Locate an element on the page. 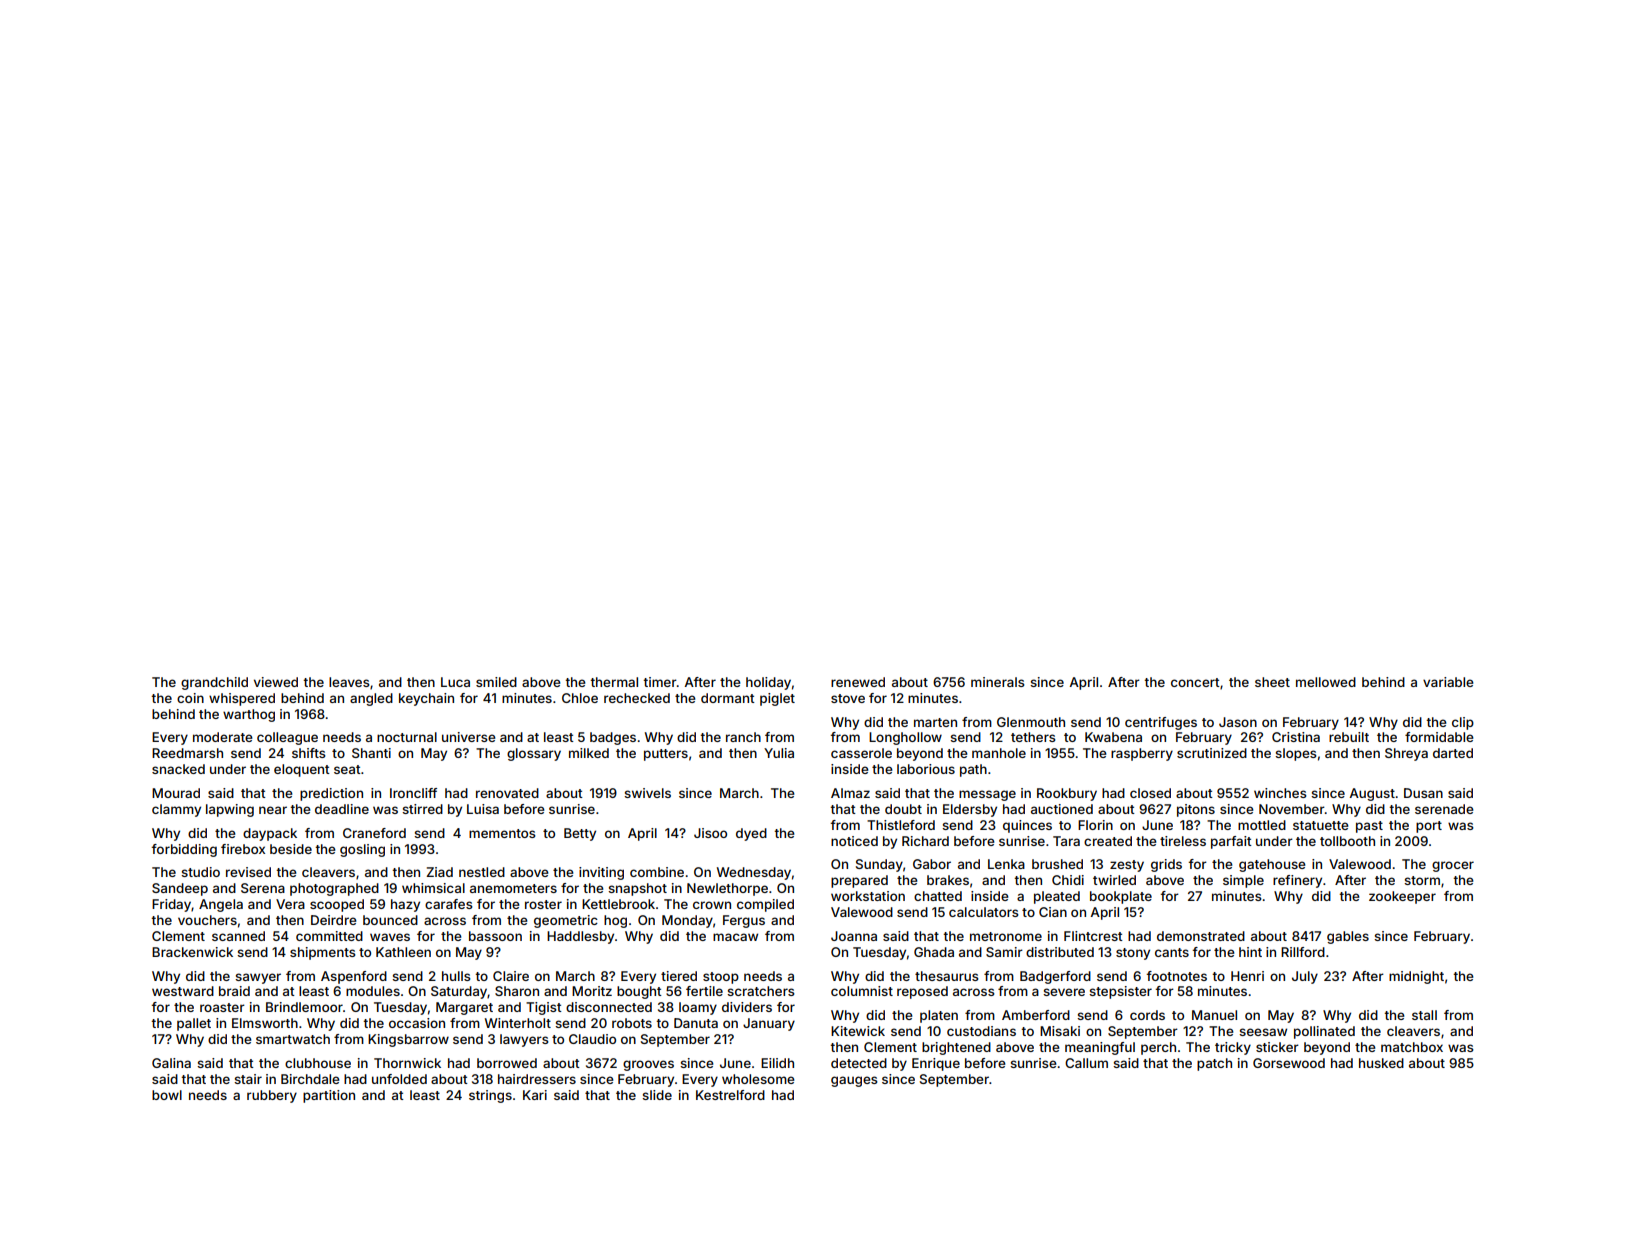 The image size is (1626, 1256). strings is located at coordinates (490, 1096).
